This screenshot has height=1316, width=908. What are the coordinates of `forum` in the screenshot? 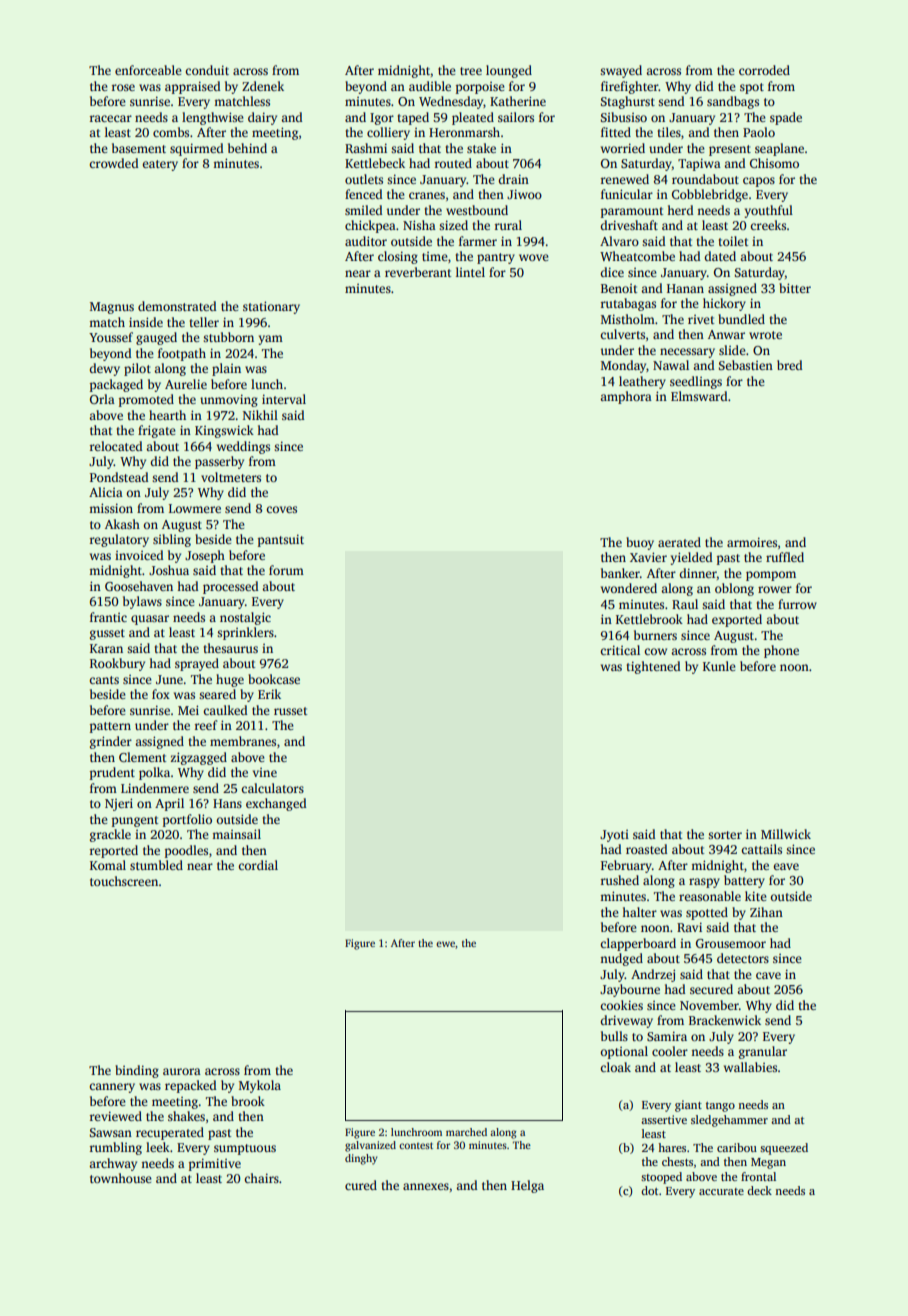 It's located at (286, 570).
